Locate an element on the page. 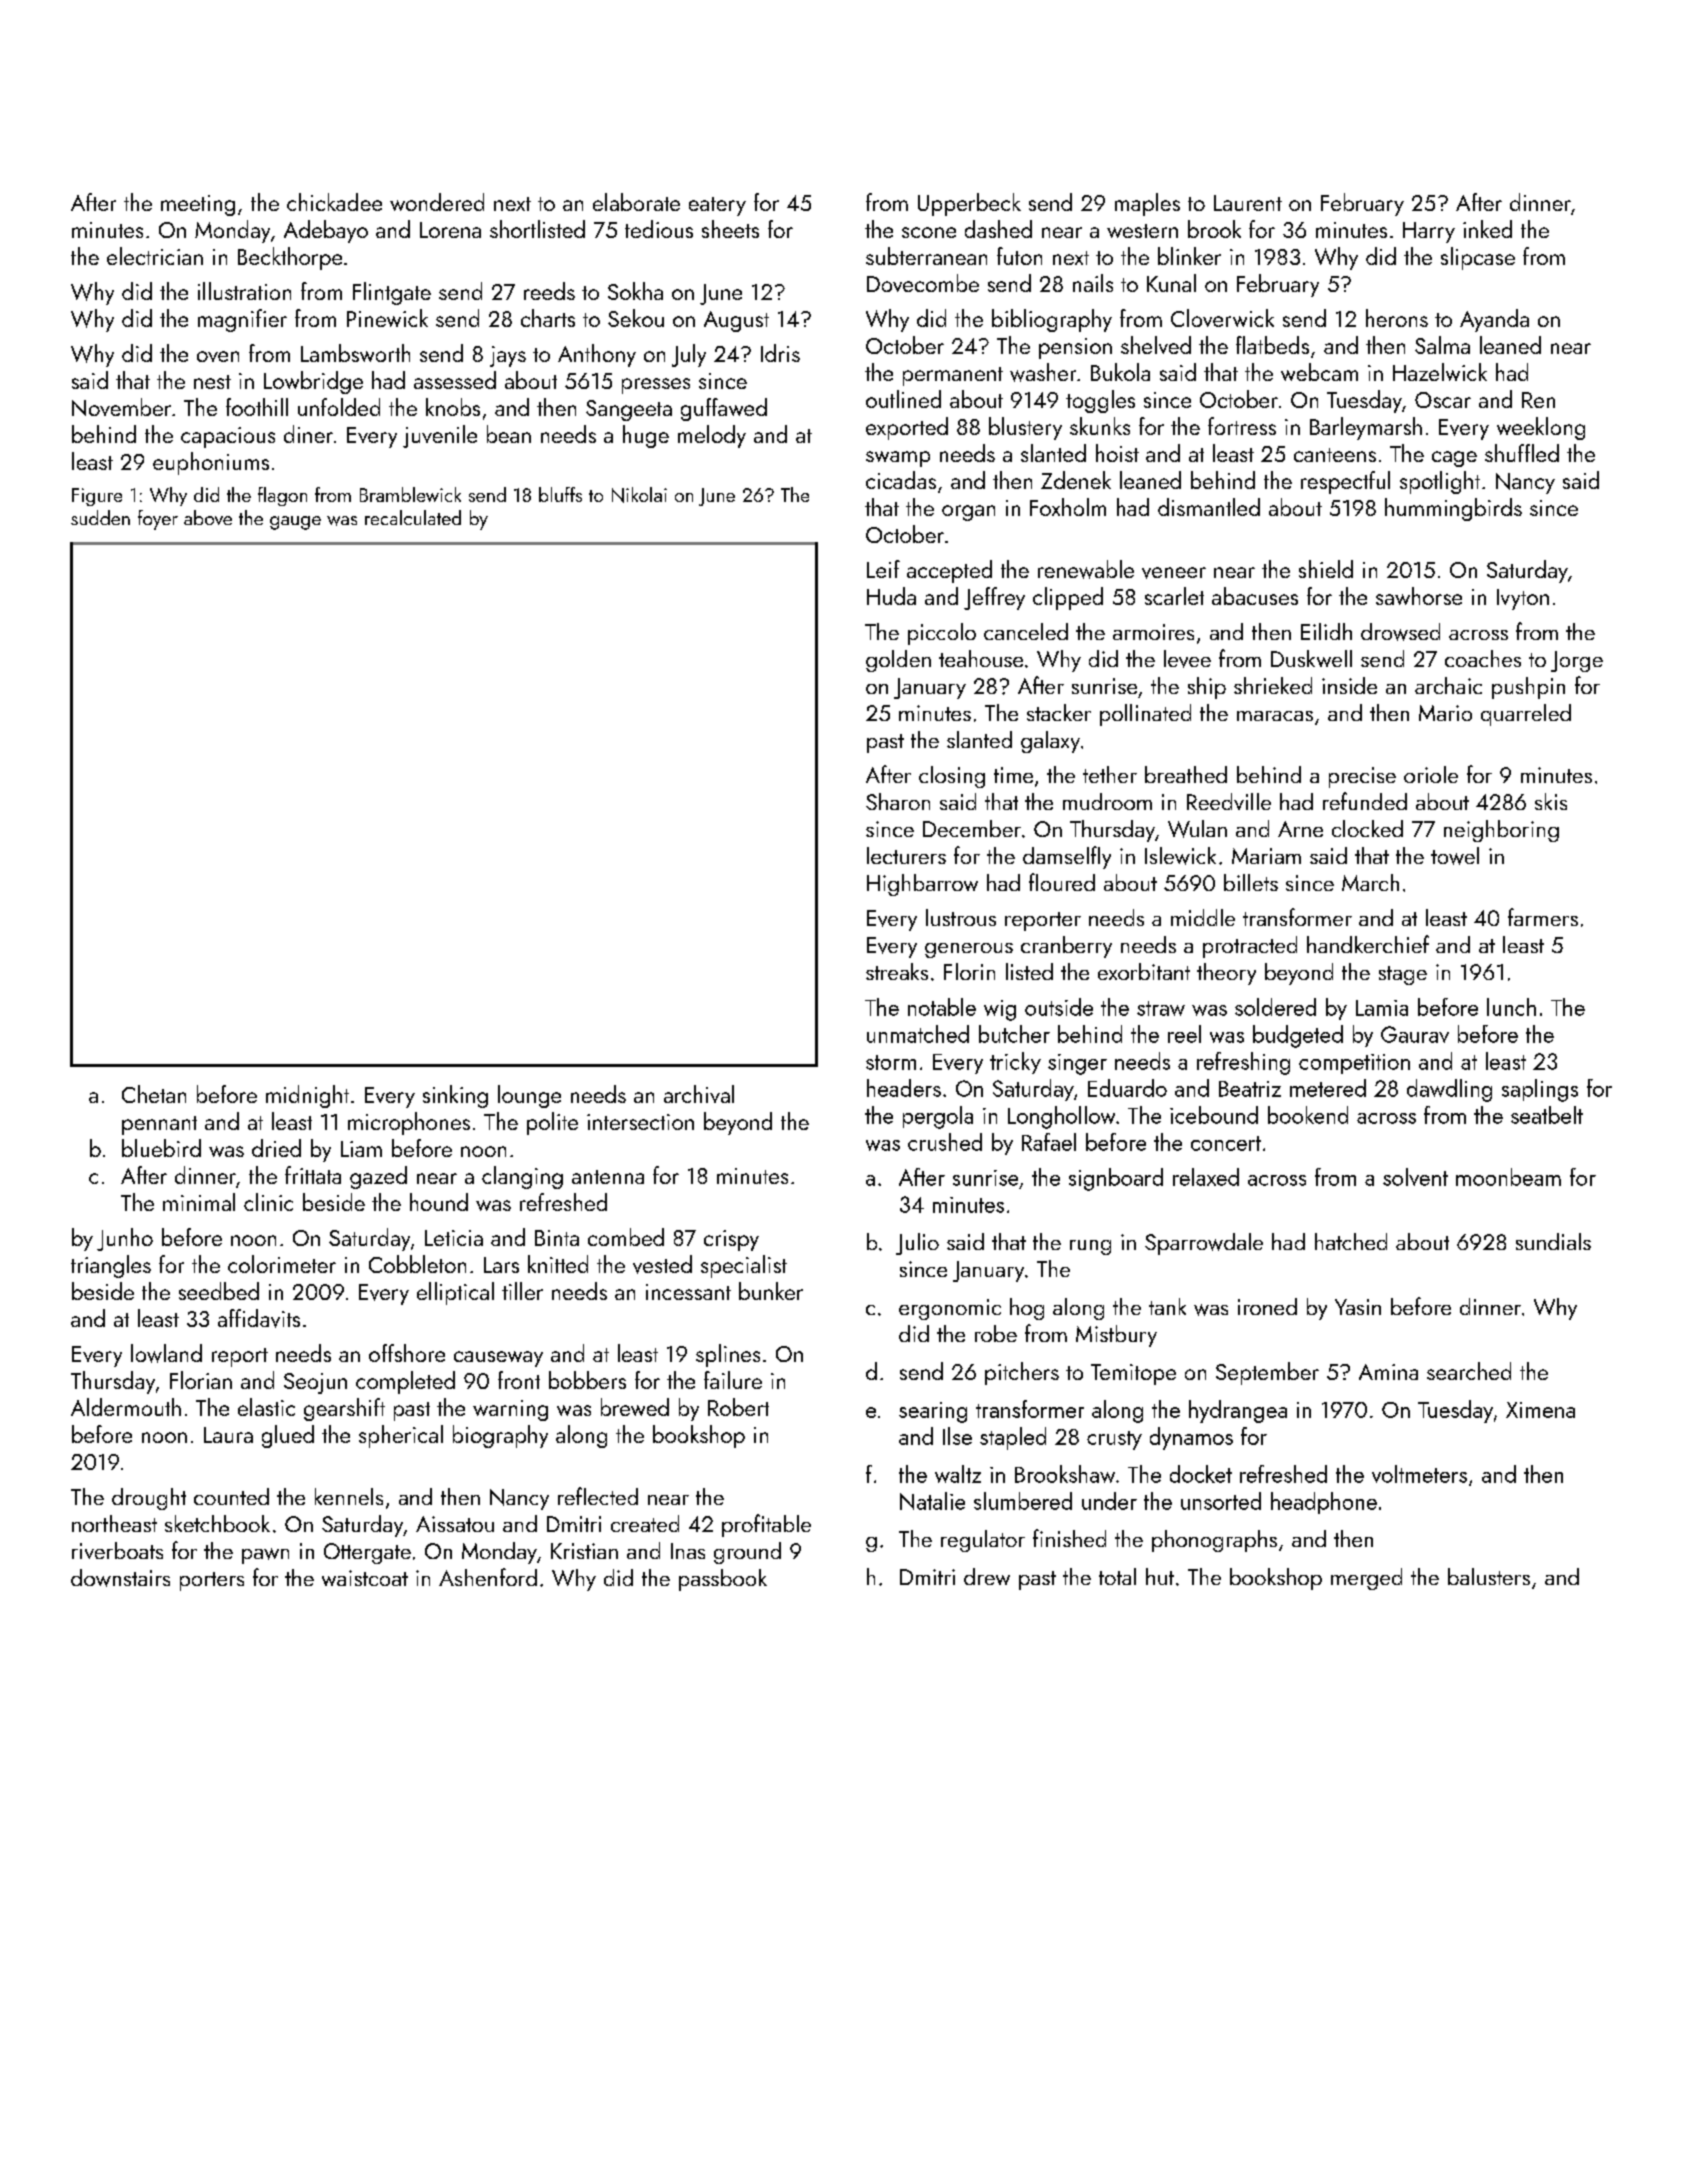 The width and height of the image is (1683, 2178). hatched is located at coordinates (1351, 1241).
